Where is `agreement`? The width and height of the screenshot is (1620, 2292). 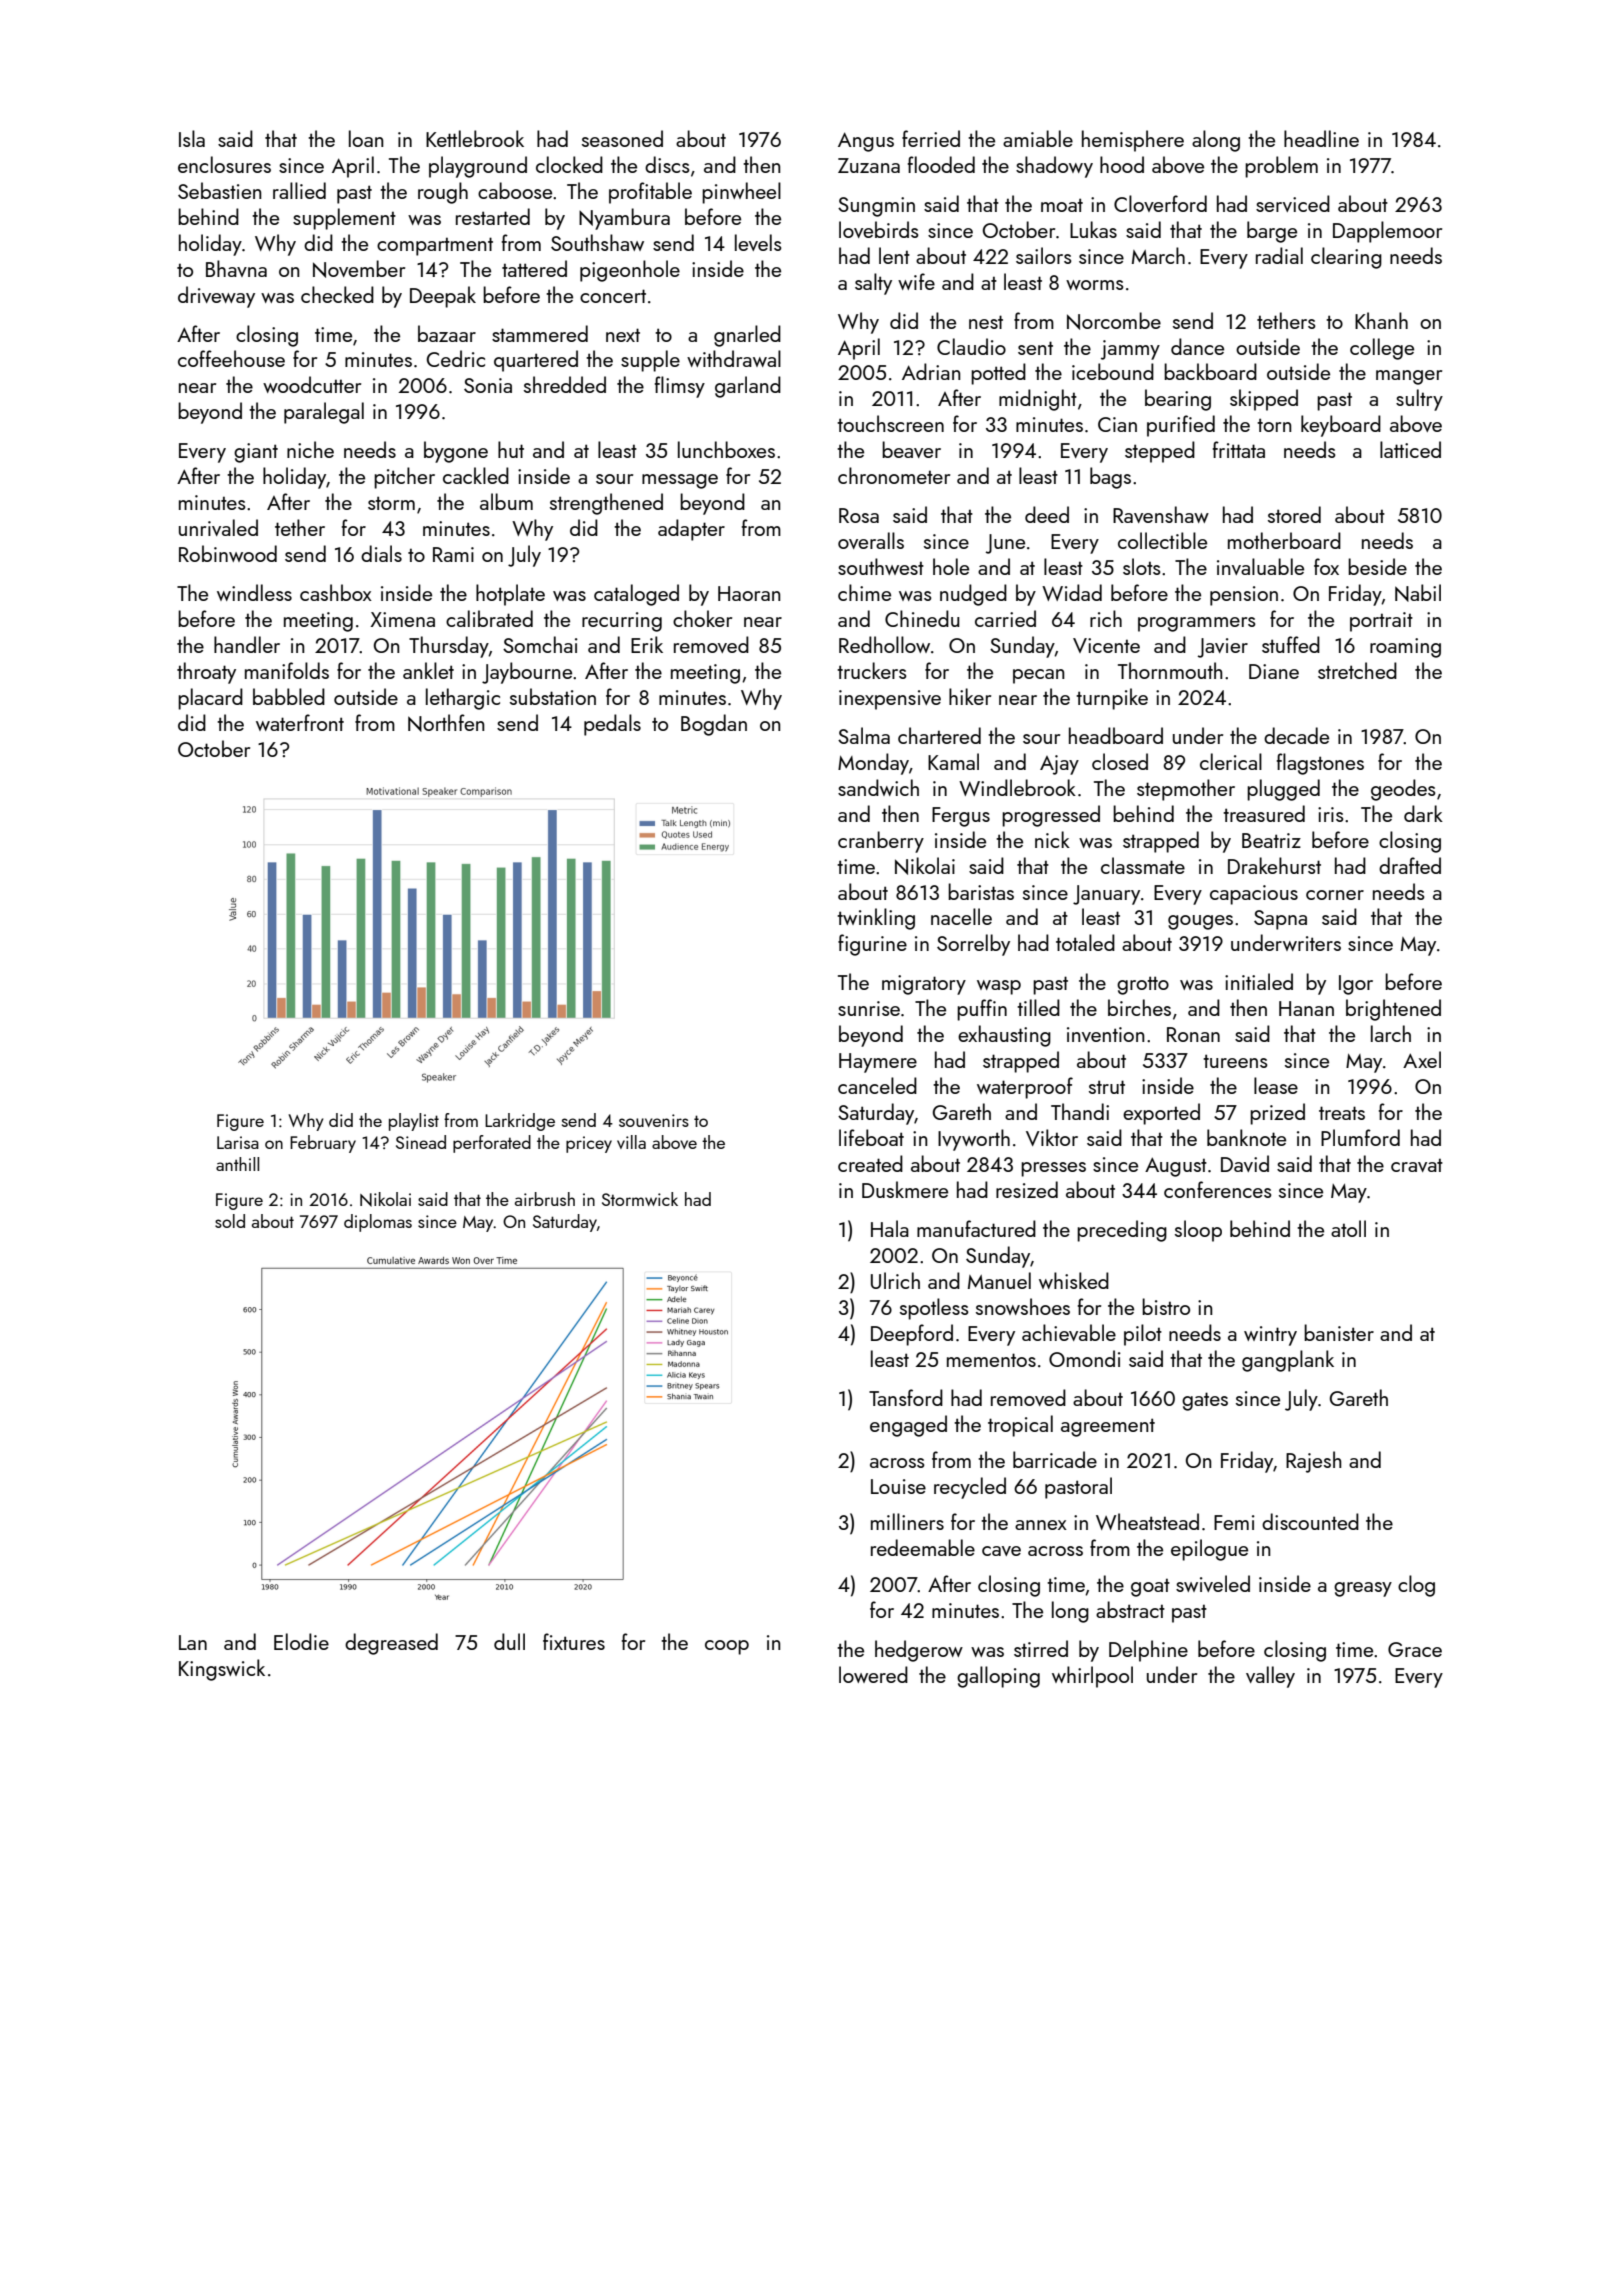
agreement is located at coordinates (1108, 1427).
